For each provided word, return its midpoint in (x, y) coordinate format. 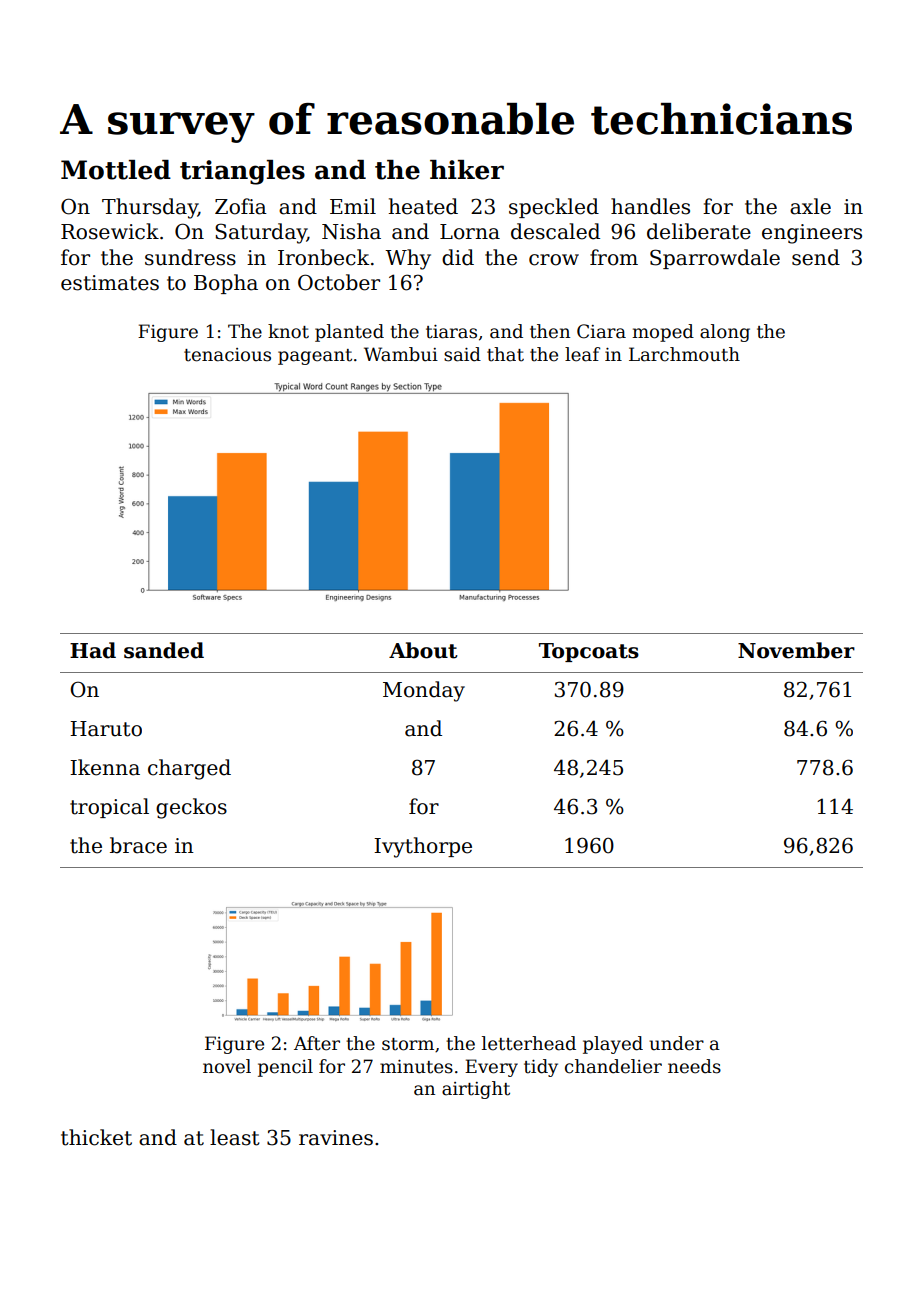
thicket (96, 1137)
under (676, 1043)
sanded (164, 650)
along (725, 333)
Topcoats (589, 652)
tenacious (227, 355)
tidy (541, 1068)
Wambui (401, 354)
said (462, 354)
